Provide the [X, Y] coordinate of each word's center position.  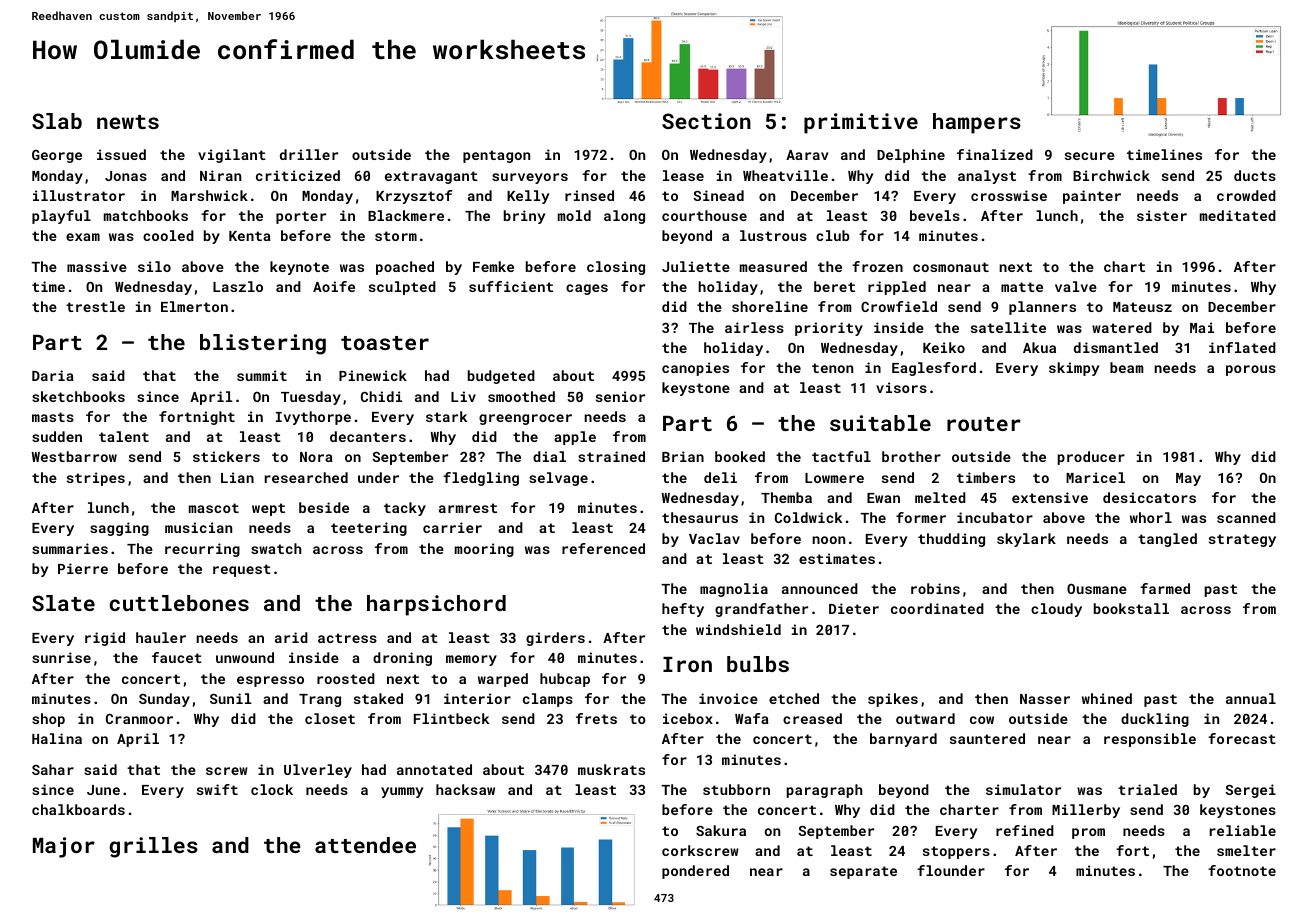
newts [128, 122]
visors [901, 387]
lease [683, 175]
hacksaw [465, 789]
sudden [57, 436]
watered [1122, 327]
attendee [365, 845]
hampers [977, 123]
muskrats [611, 769]
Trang [320, 700]
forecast [1242, 738]
